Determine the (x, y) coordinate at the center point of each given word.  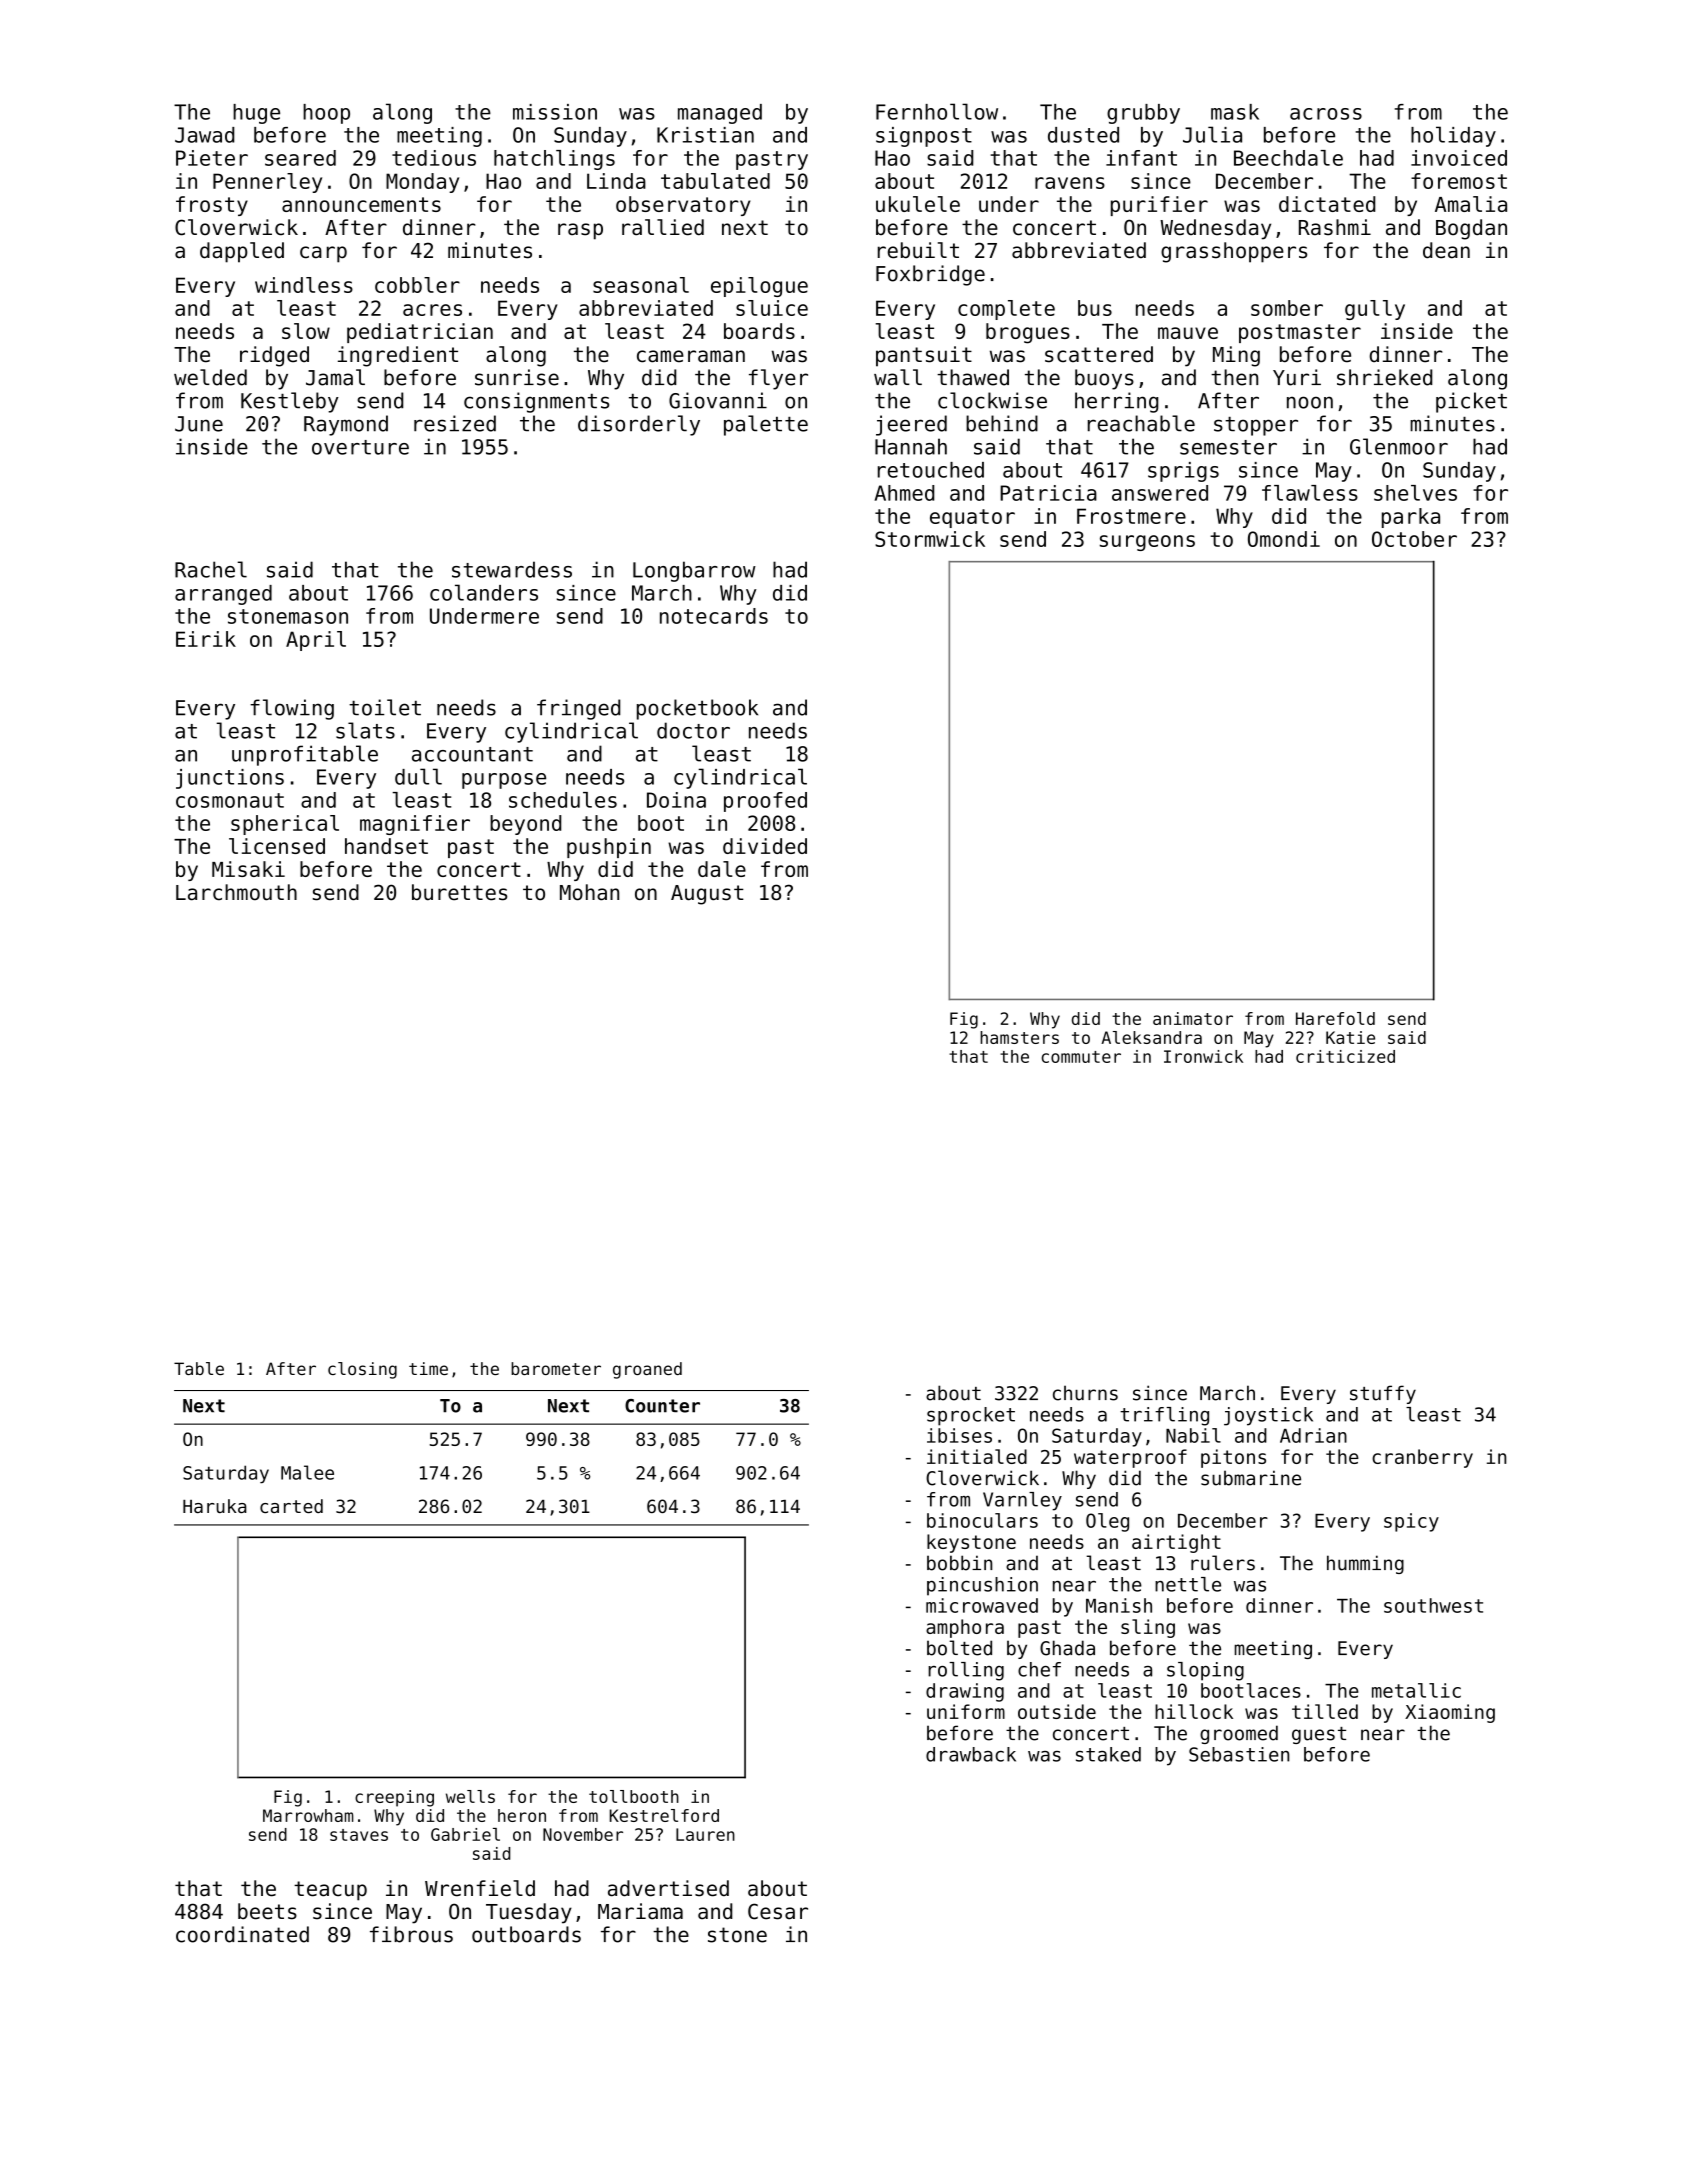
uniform (966, 1711)
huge (256, 114)
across (1326, 114)
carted (291, 1506)
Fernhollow (937, 111)
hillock (1194, 1711)
